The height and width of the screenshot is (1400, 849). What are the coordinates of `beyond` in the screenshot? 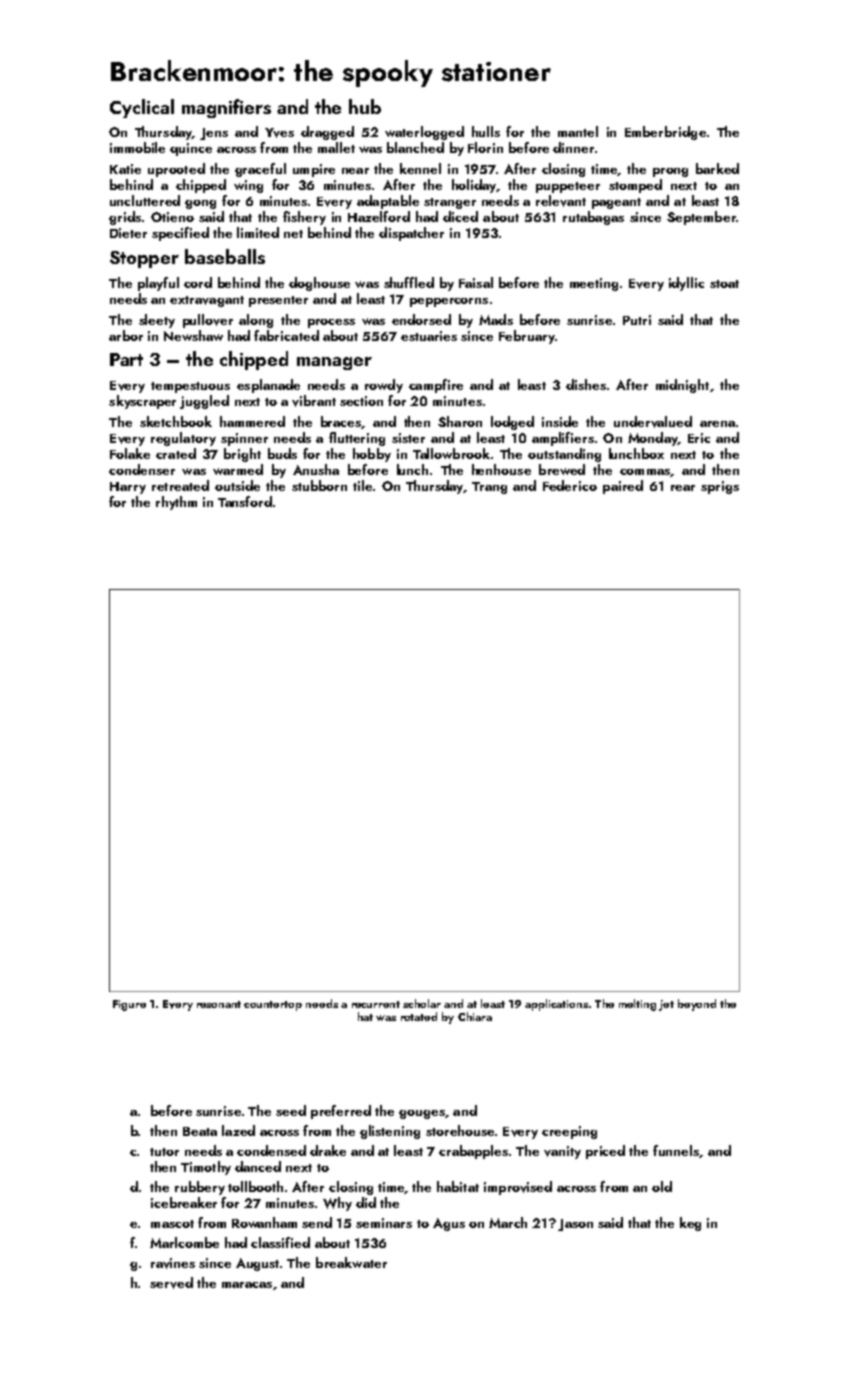 It's located at (697, 1005).
